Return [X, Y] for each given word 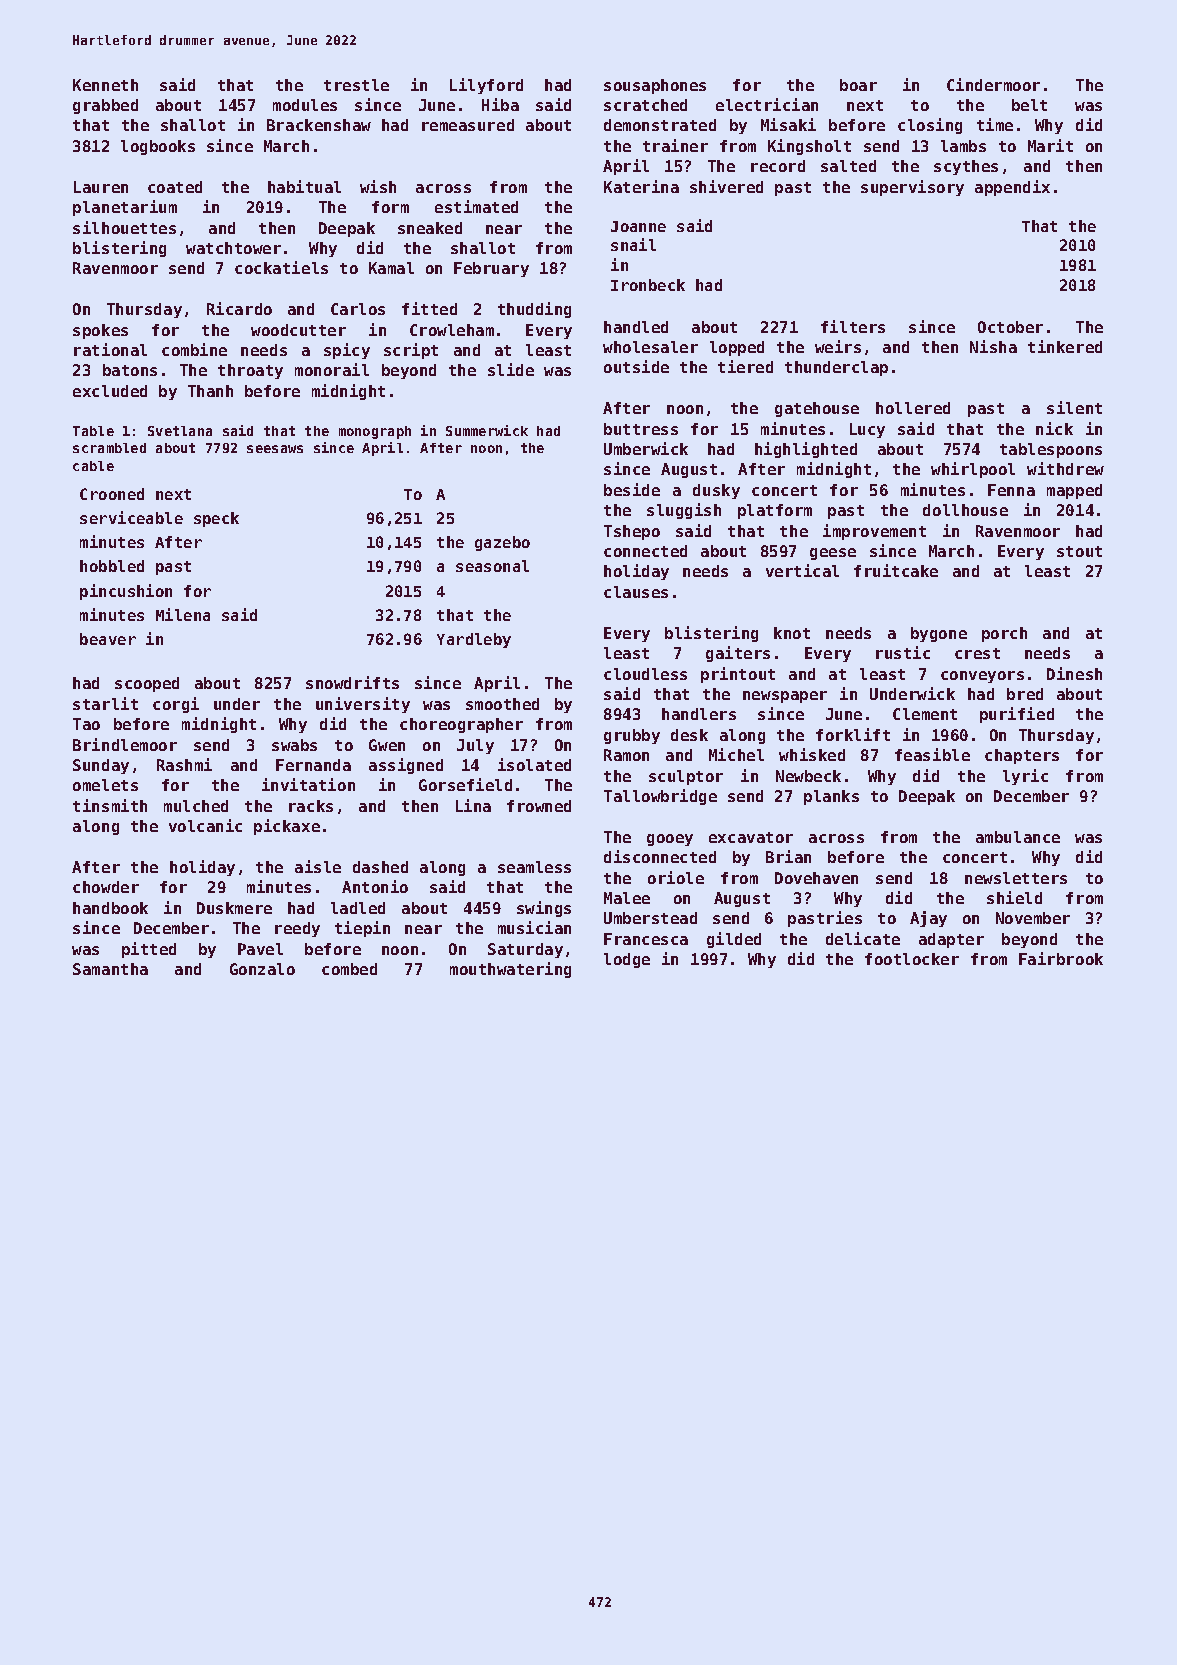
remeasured [468, 125]
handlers [699, 714]
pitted [149, 950]
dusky [716, 491]
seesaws [275, 449]
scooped [147, 684]
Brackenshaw [319, 125]
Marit [1050, 145]
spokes [100, 331]
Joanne [638, 226]
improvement [874, 532]
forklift [853, 734]
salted [848, 166]
